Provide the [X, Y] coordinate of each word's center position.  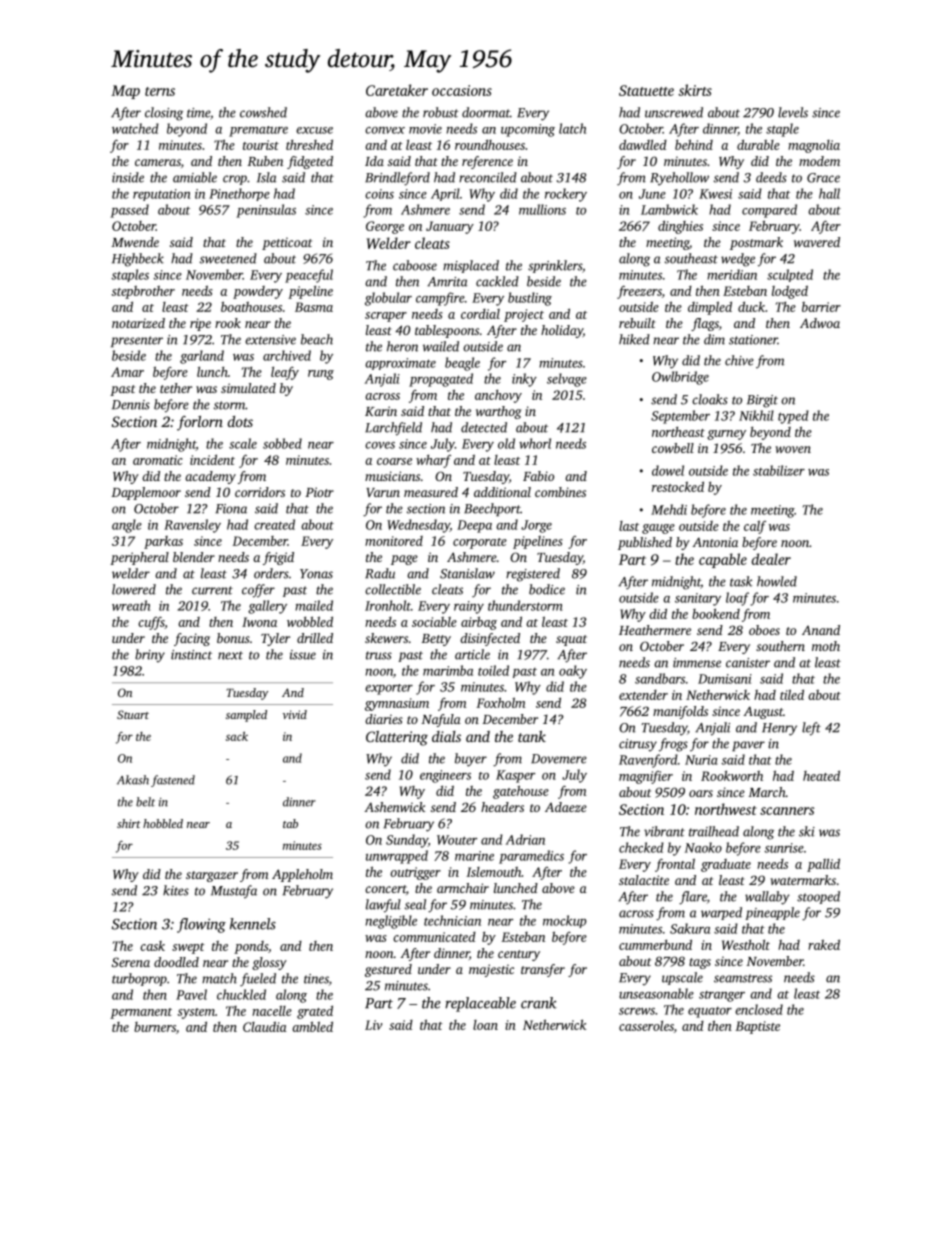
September [680, 417]
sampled [246, 716]
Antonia [715, 542]
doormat [486, 112]
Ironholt [388, 605]
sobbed [282, 443]
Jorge [536, 526]
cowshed [263, 112]
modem [819, 161]
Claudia [265, 1026]
